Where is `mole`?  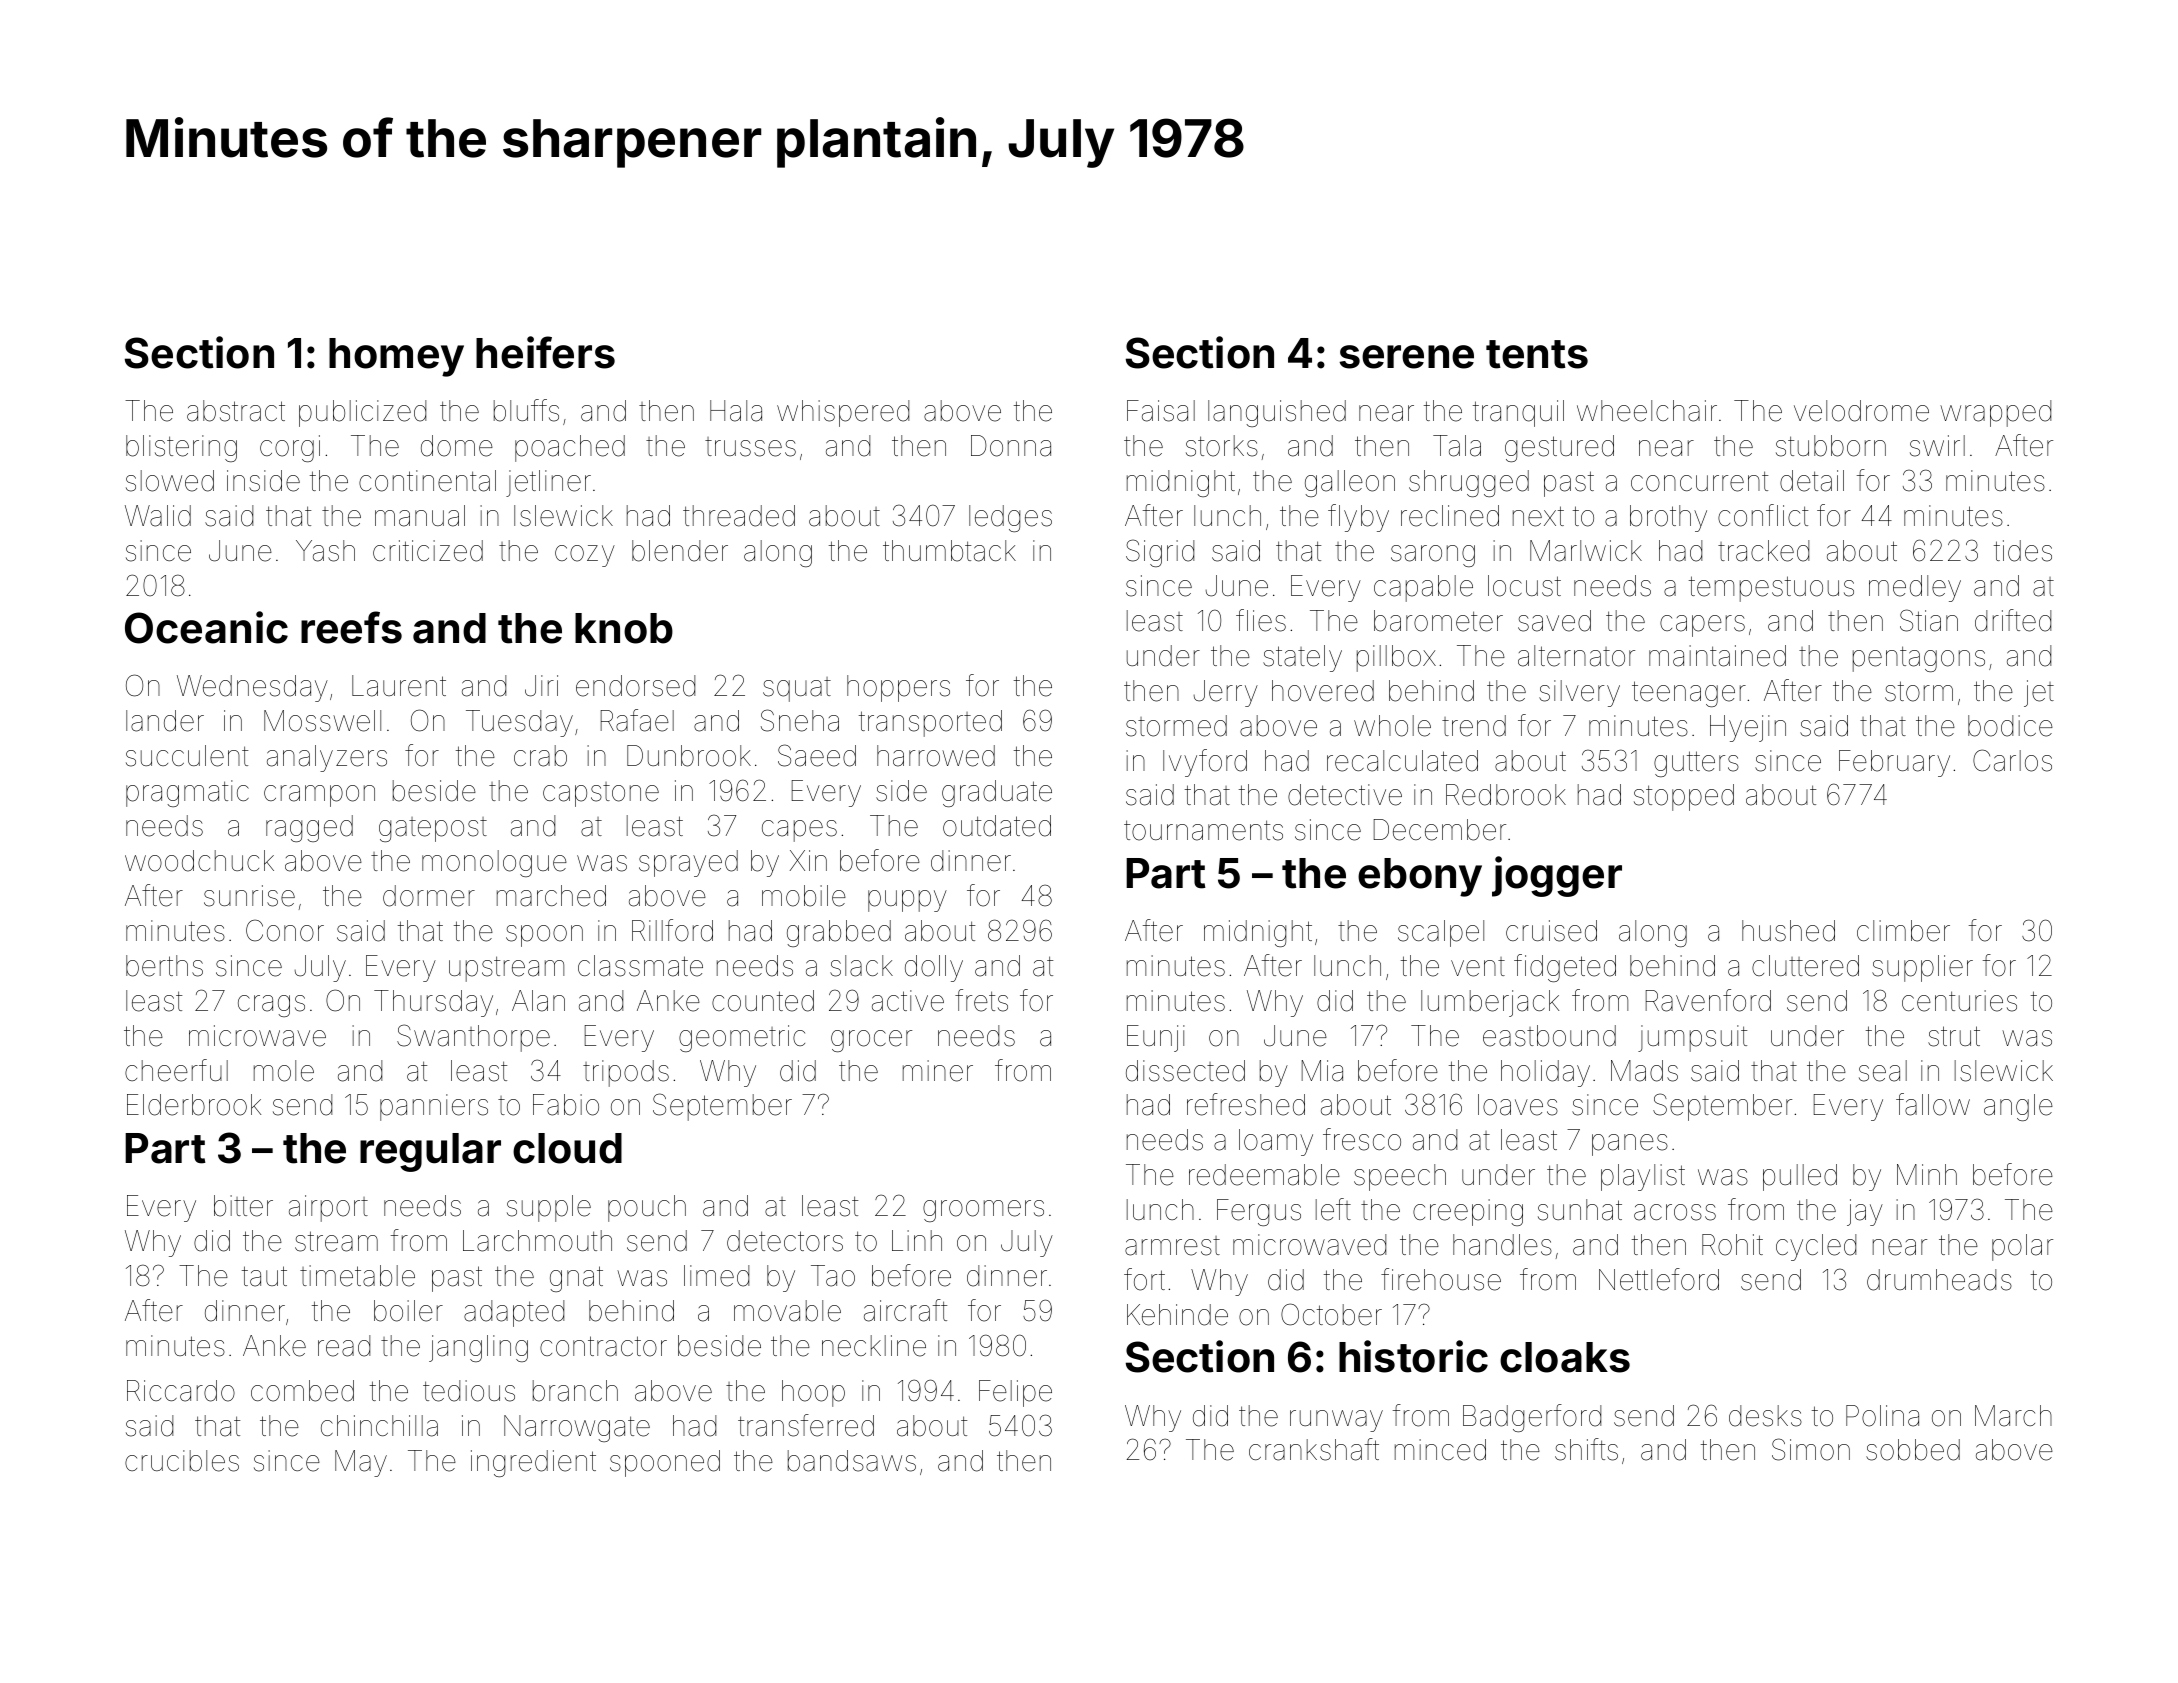 mole is located at coordinates (284, 1071).
